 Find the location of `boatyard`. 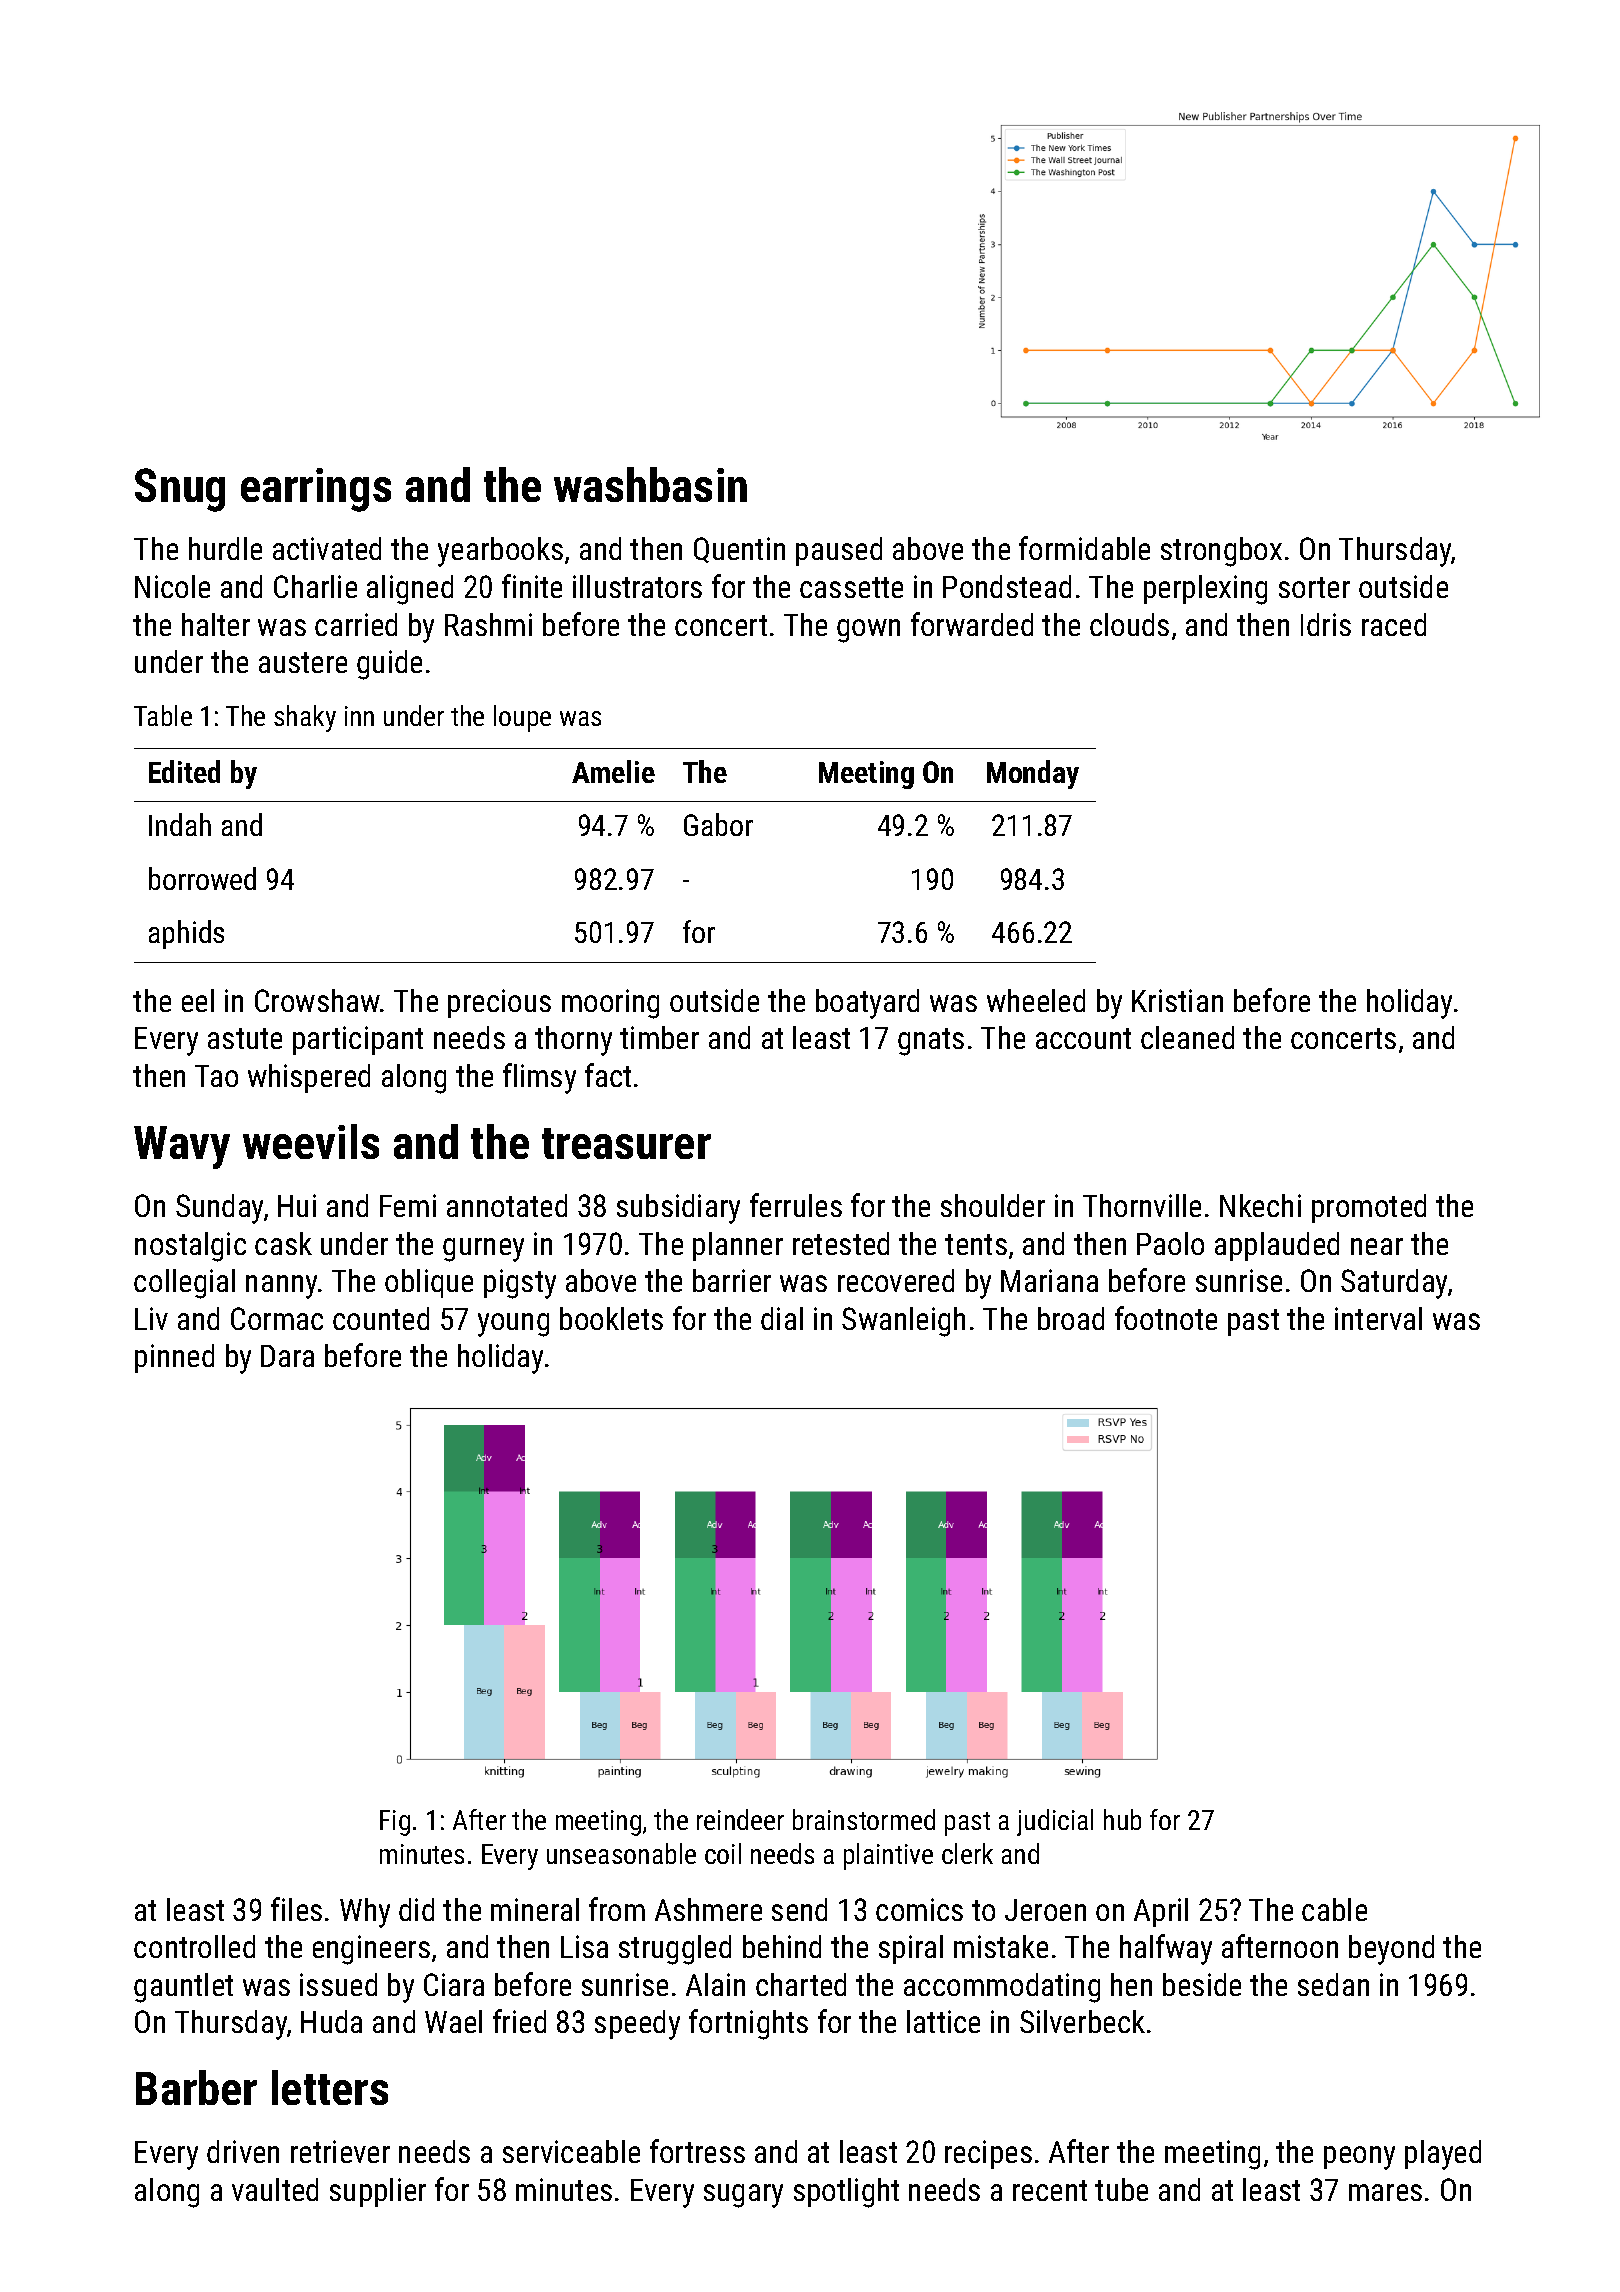

boatyard is located at coordinates (867, 1004).
